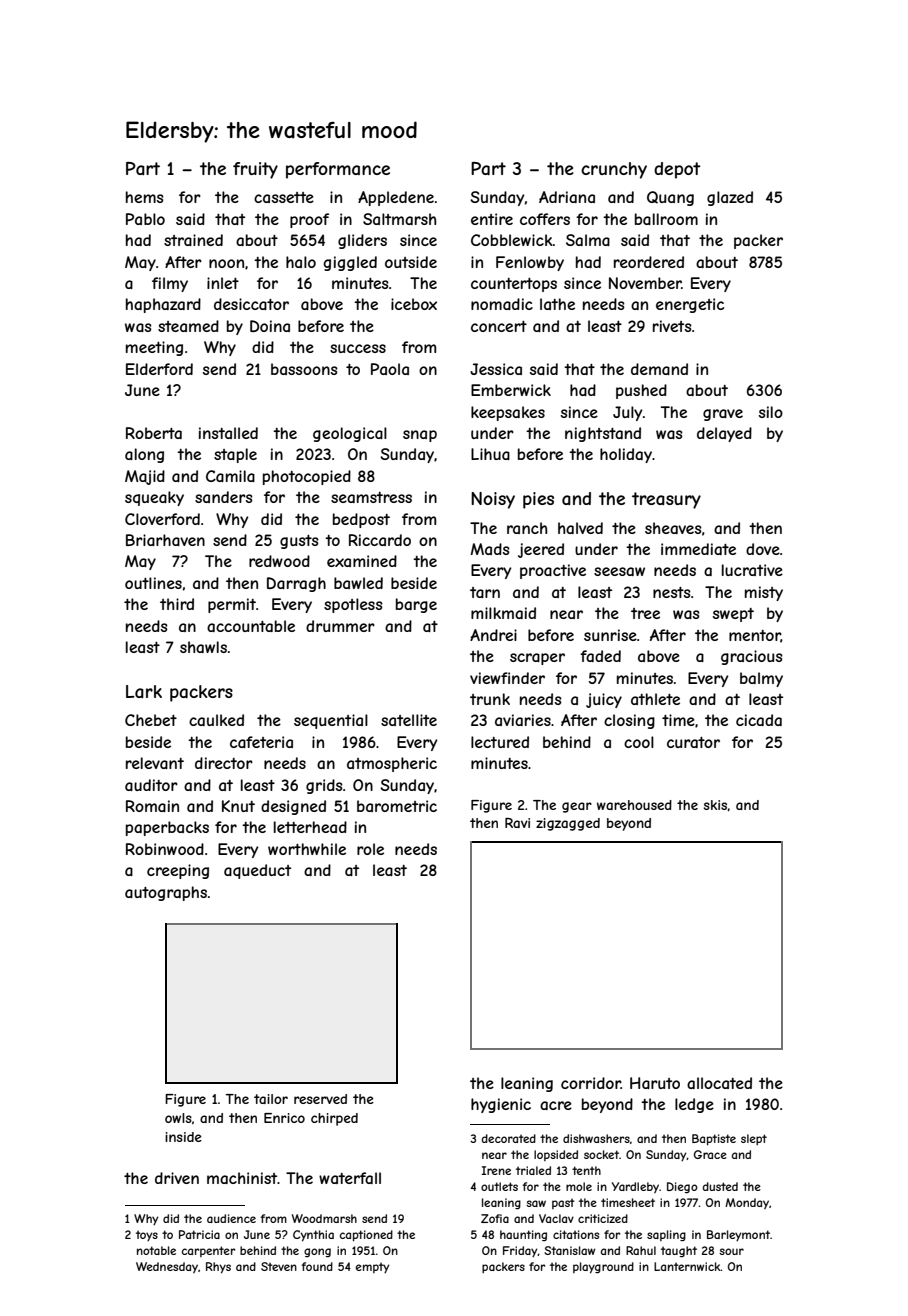  I want to click on depot, so click(677, 170).
